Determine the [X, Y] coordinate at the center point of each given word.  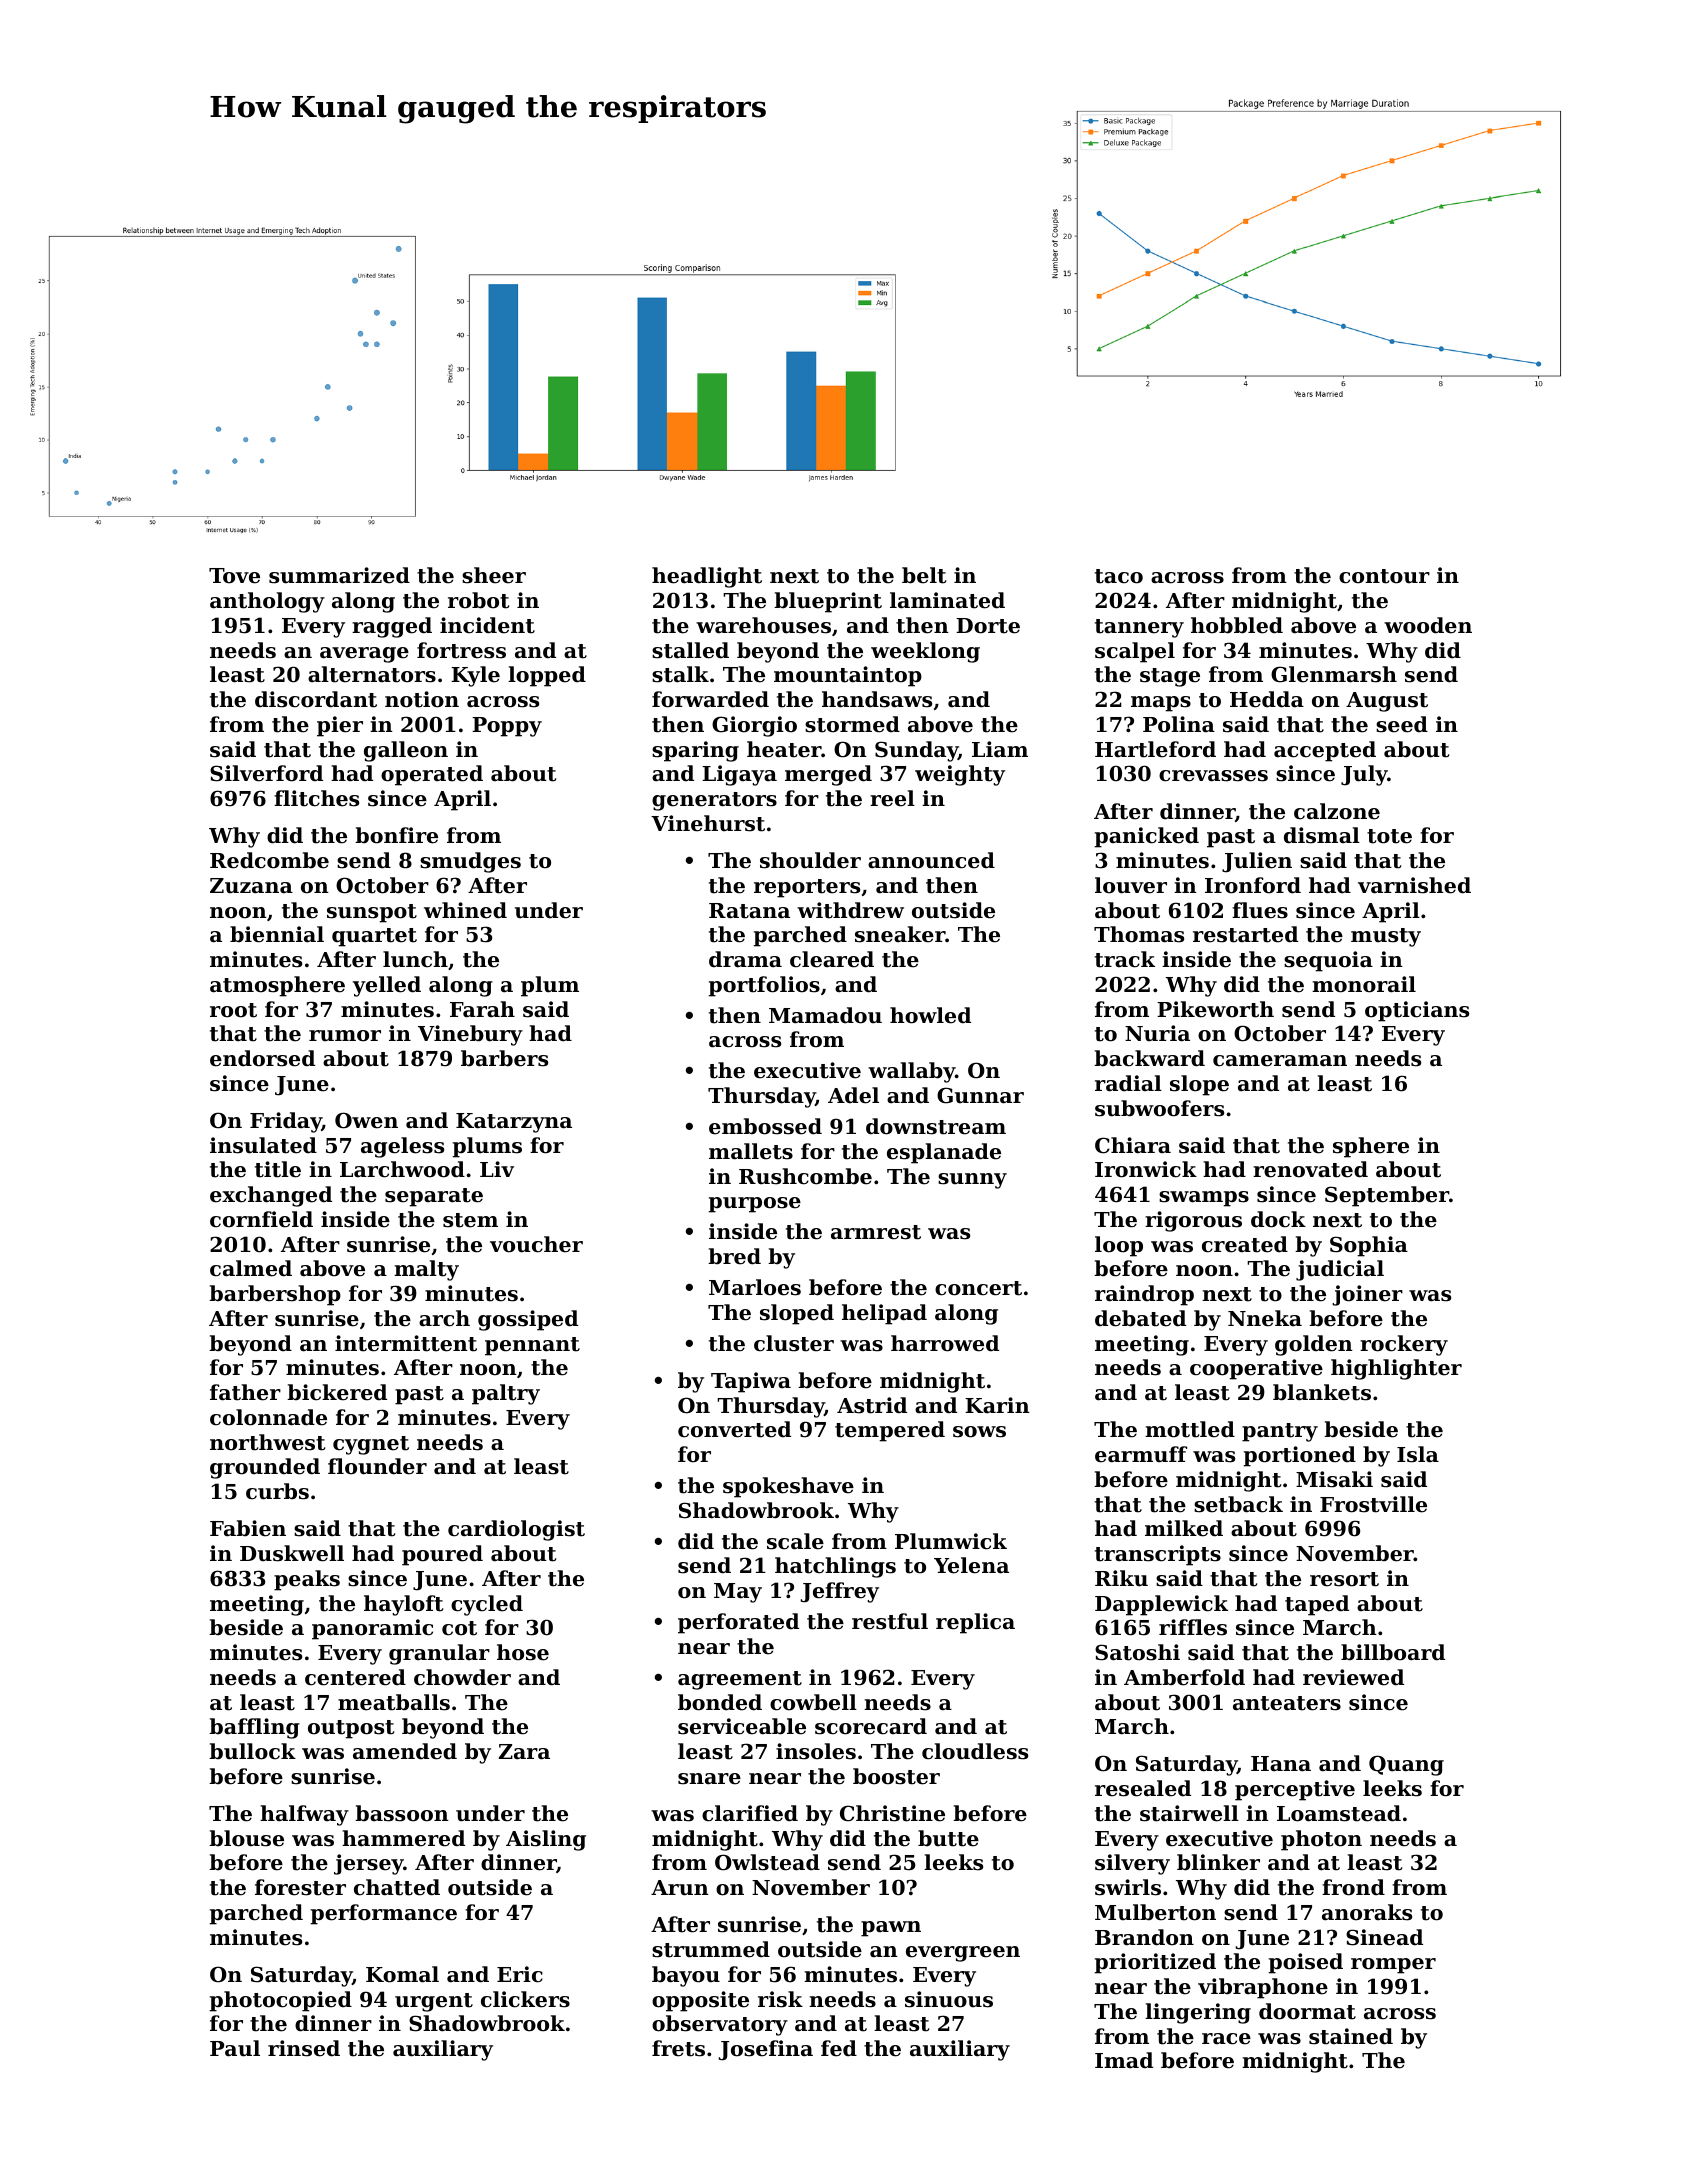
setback [1238, 1504]
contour [1384, 576]
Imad [1124, 2060]
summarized [339, 575]
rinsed [304, 2048]
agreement [740, 1680]
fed [839, 2048]
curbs [277, 1491]
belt [924, 575]
